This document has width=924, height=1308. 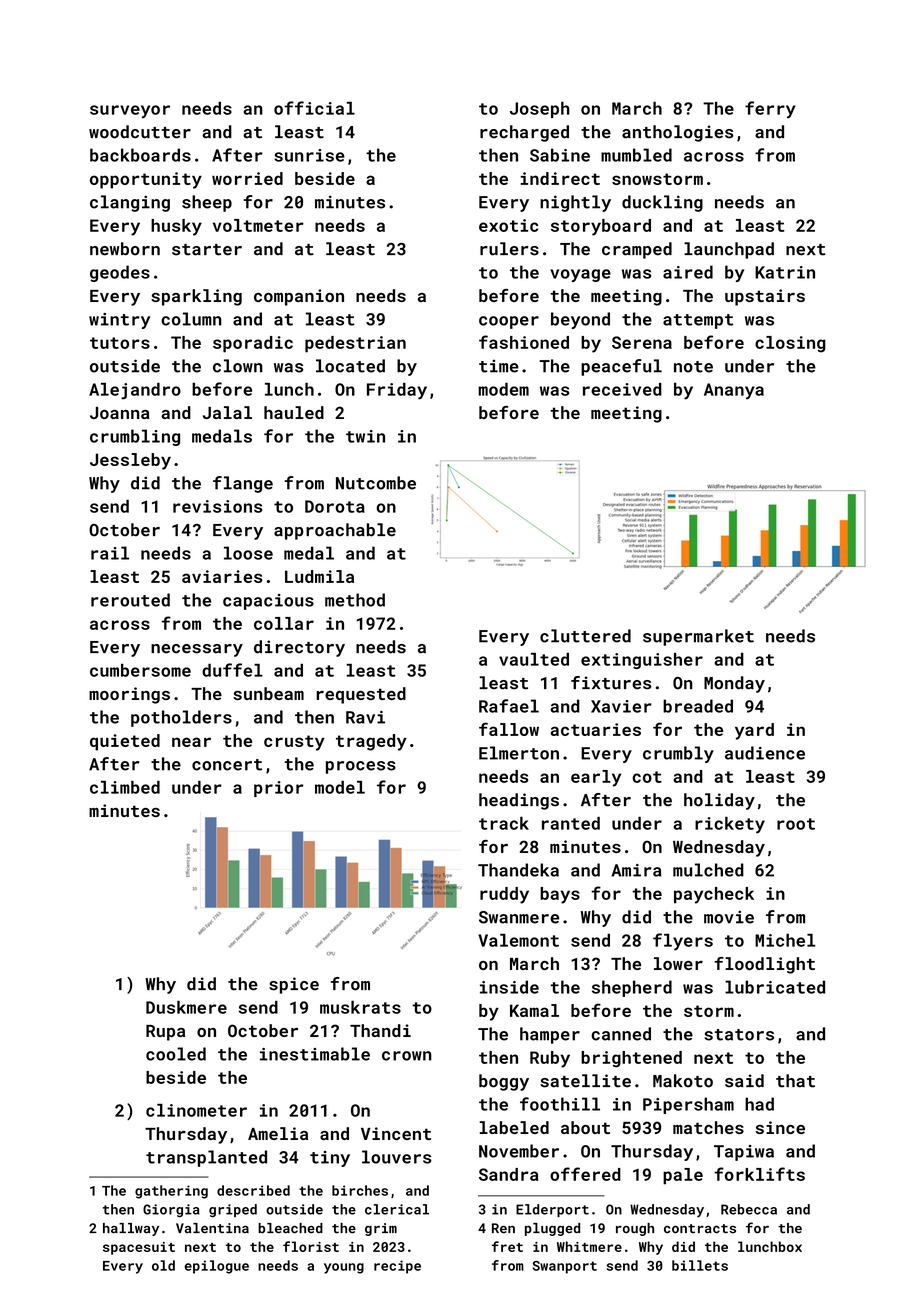 I want to click on official, so click(x=314, y=108).
